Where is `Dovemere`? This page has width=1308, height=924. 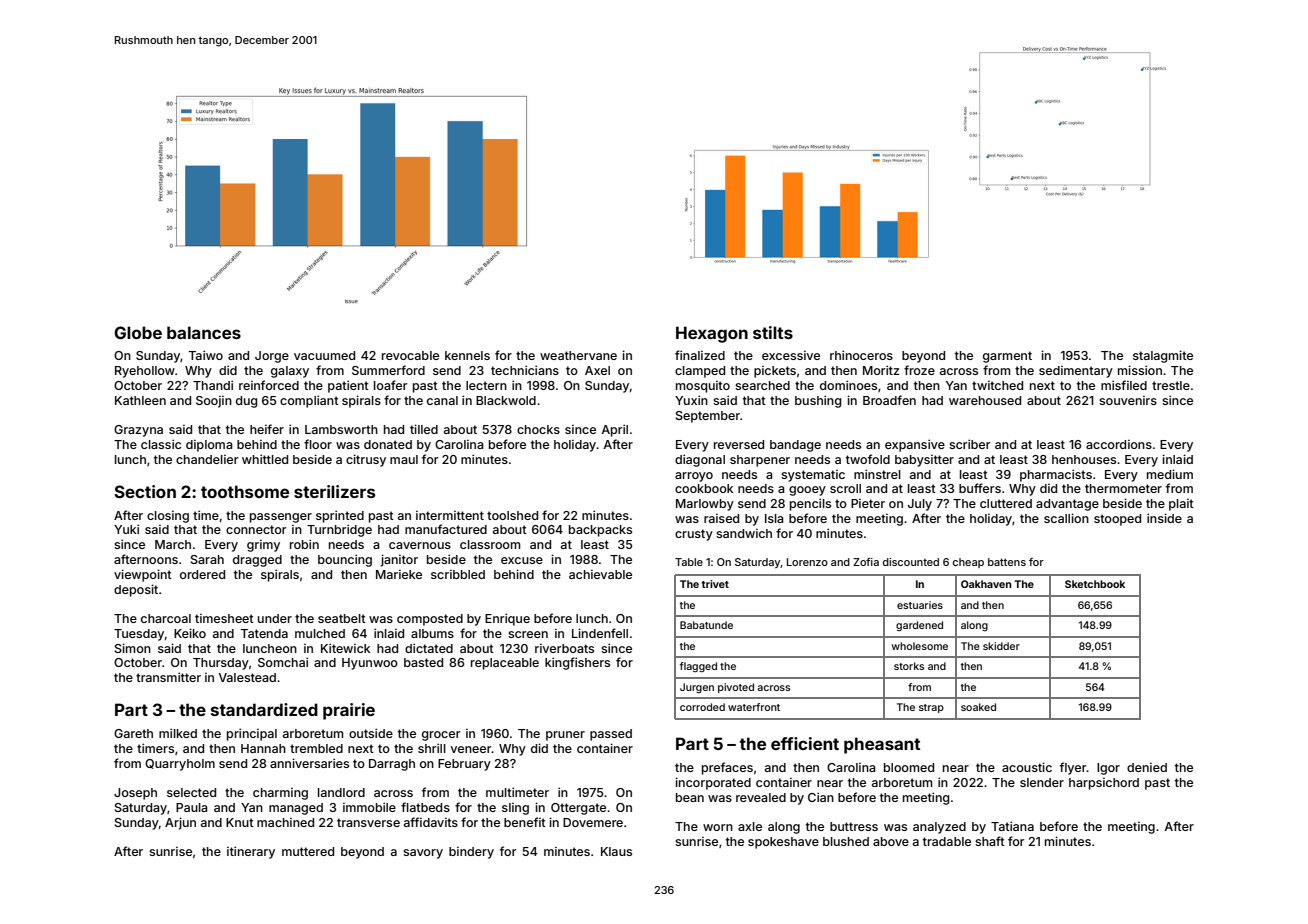 Dovemere is located at coordinates (593, 822).
